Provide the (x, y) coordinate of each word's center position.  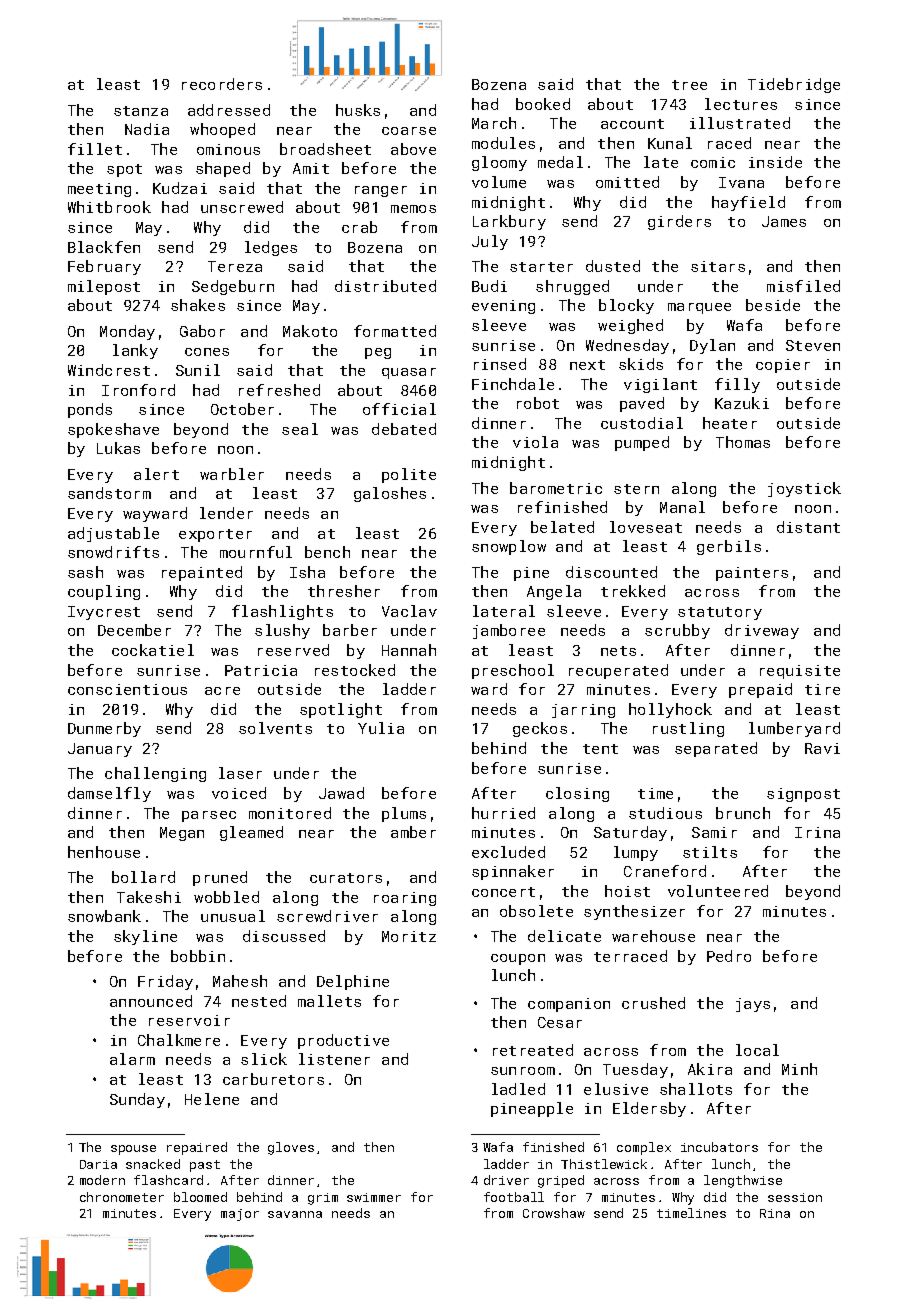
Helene (212, 1099)
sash (85, 572)
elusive (616, 1089)
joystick (804, 489)
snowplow (509, 547)
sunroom (523, 1071)
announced (151, 1001)
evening (503, 307)
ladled (518, 1089)
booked (543, 104)
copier (783, 366)
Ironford (138, 390)
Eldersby (649, 1109)
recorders (222, 84)
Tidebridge (794, 85)
